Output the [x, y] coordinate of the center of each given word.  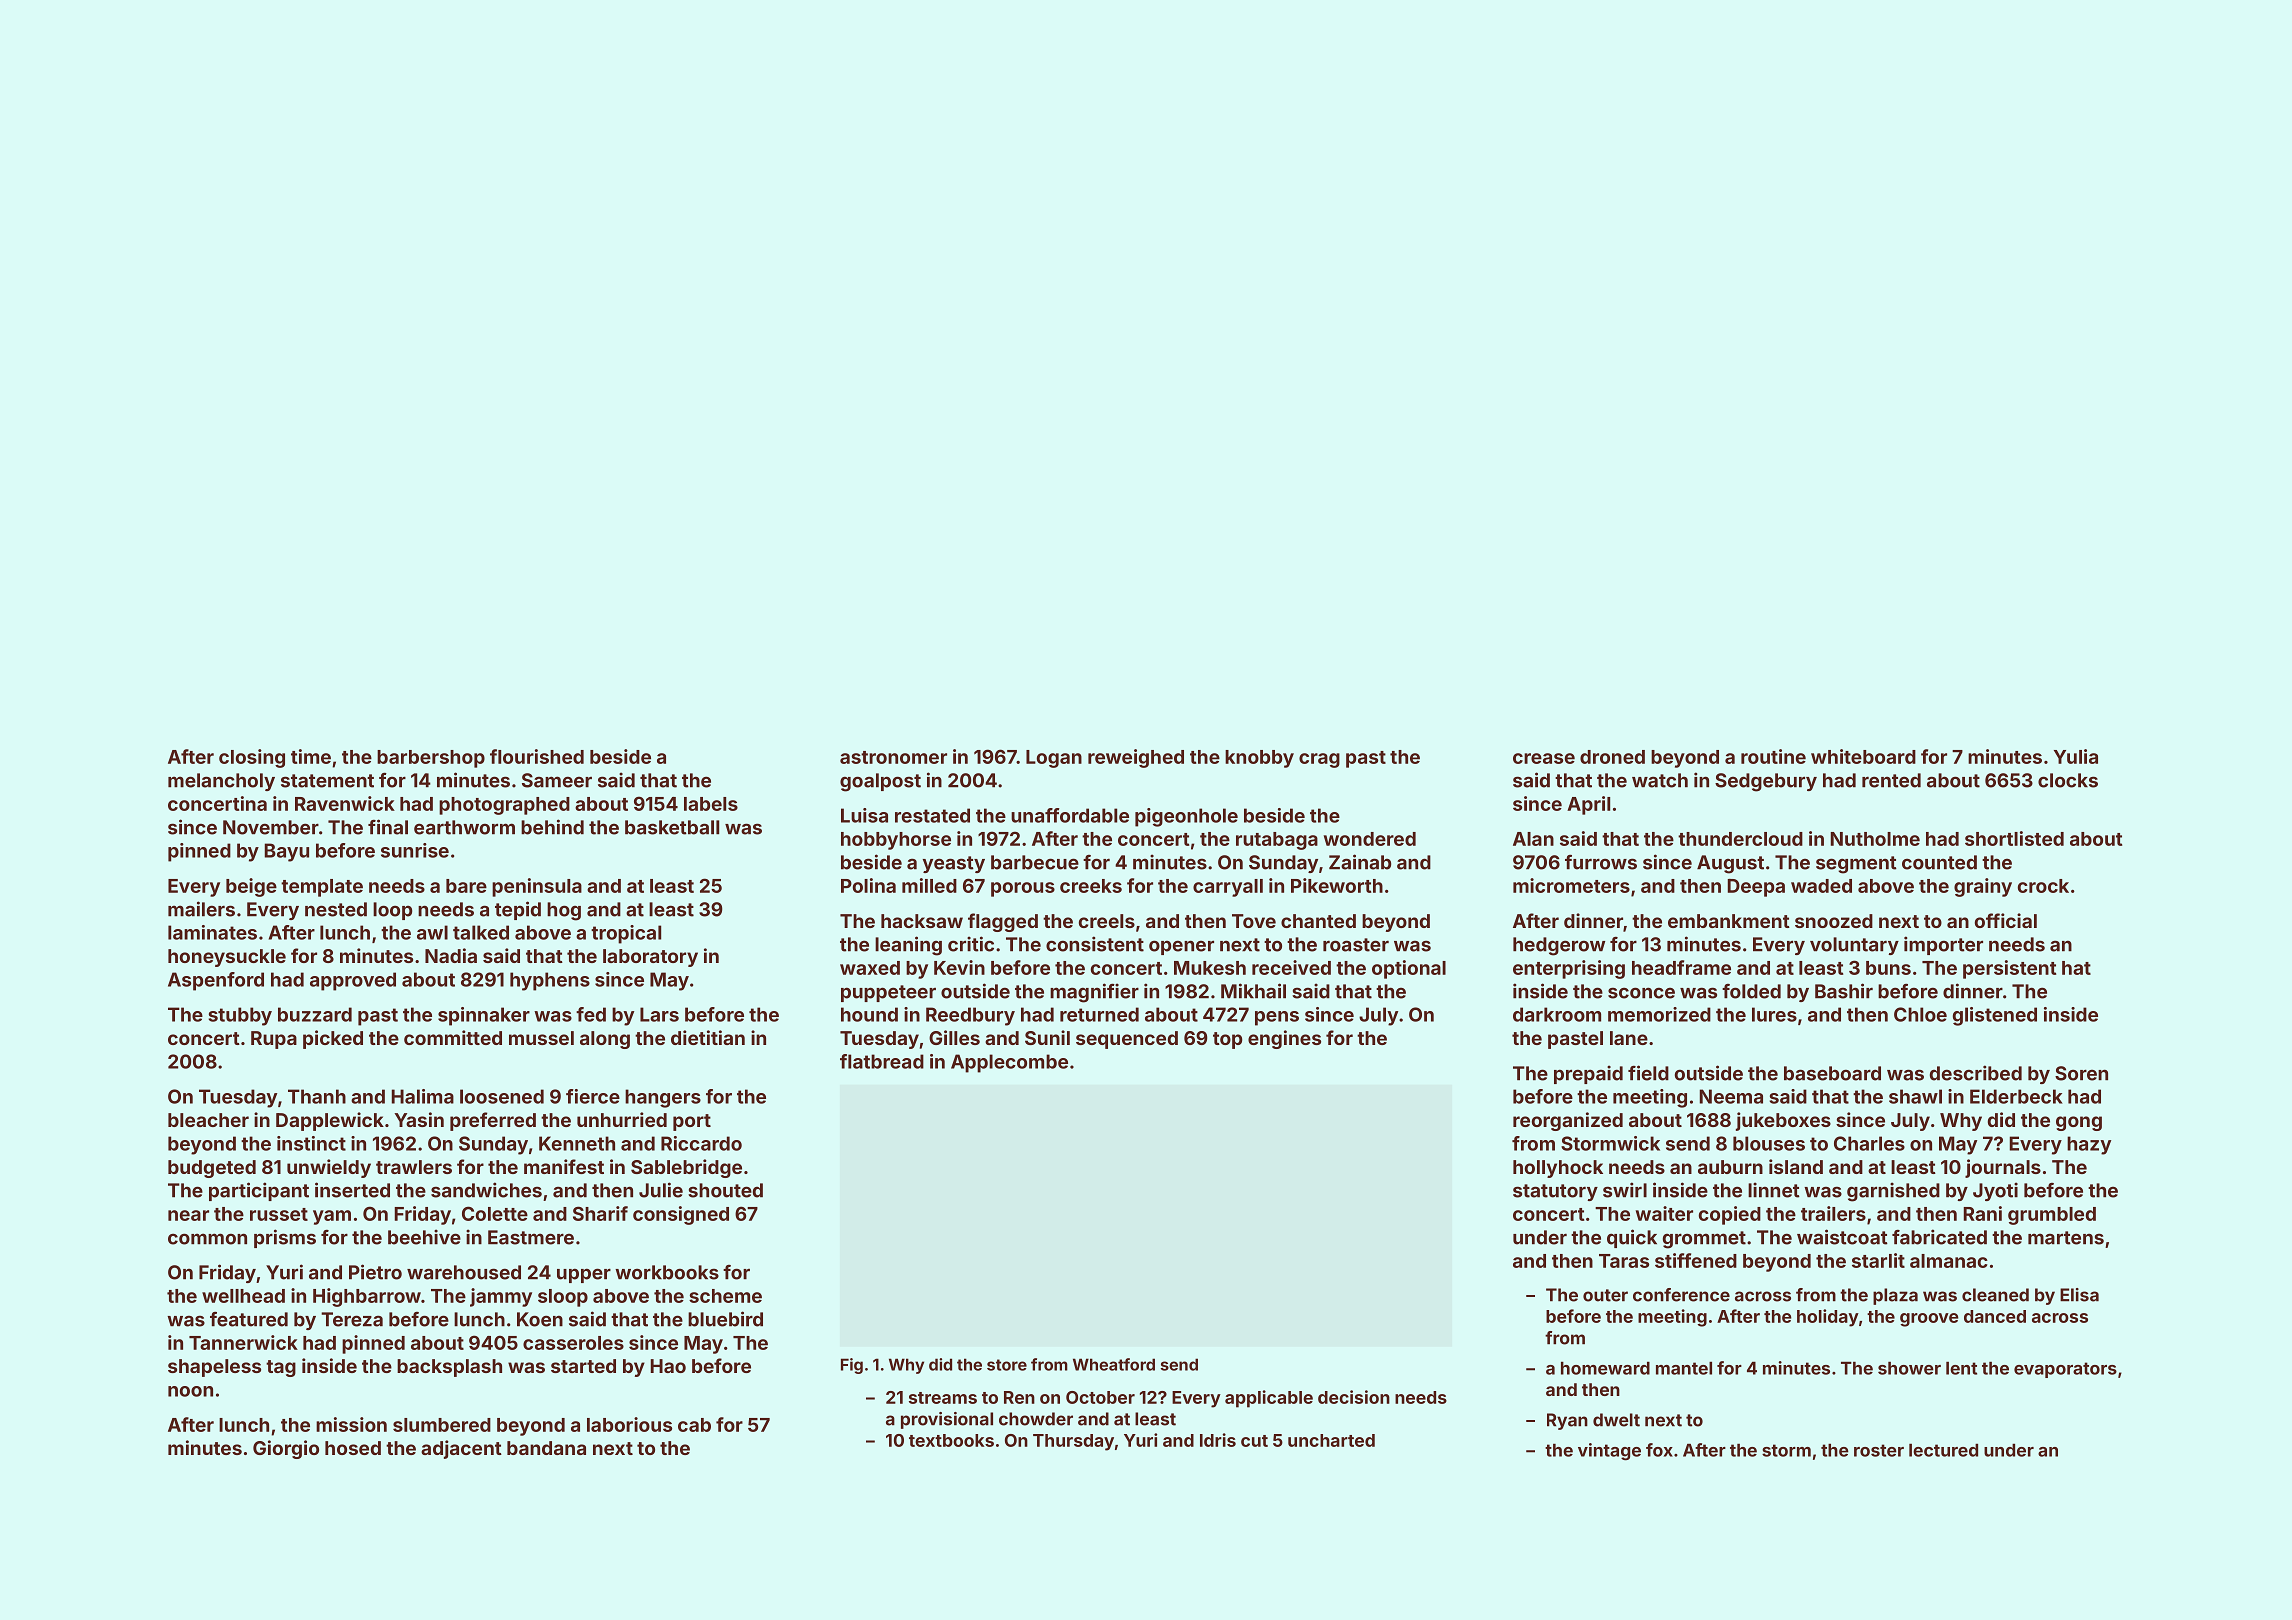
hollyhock [1558, 1169]
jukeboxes [1783, 1121]
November [271, 827]
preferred [493, 1121]
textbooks [951, 1440]
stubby [240, 1016]
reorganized [1568, 1121]
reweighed [1136, 758]
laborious [629, 1424]
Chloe [1920, 1014]
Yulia [2076, 756]
